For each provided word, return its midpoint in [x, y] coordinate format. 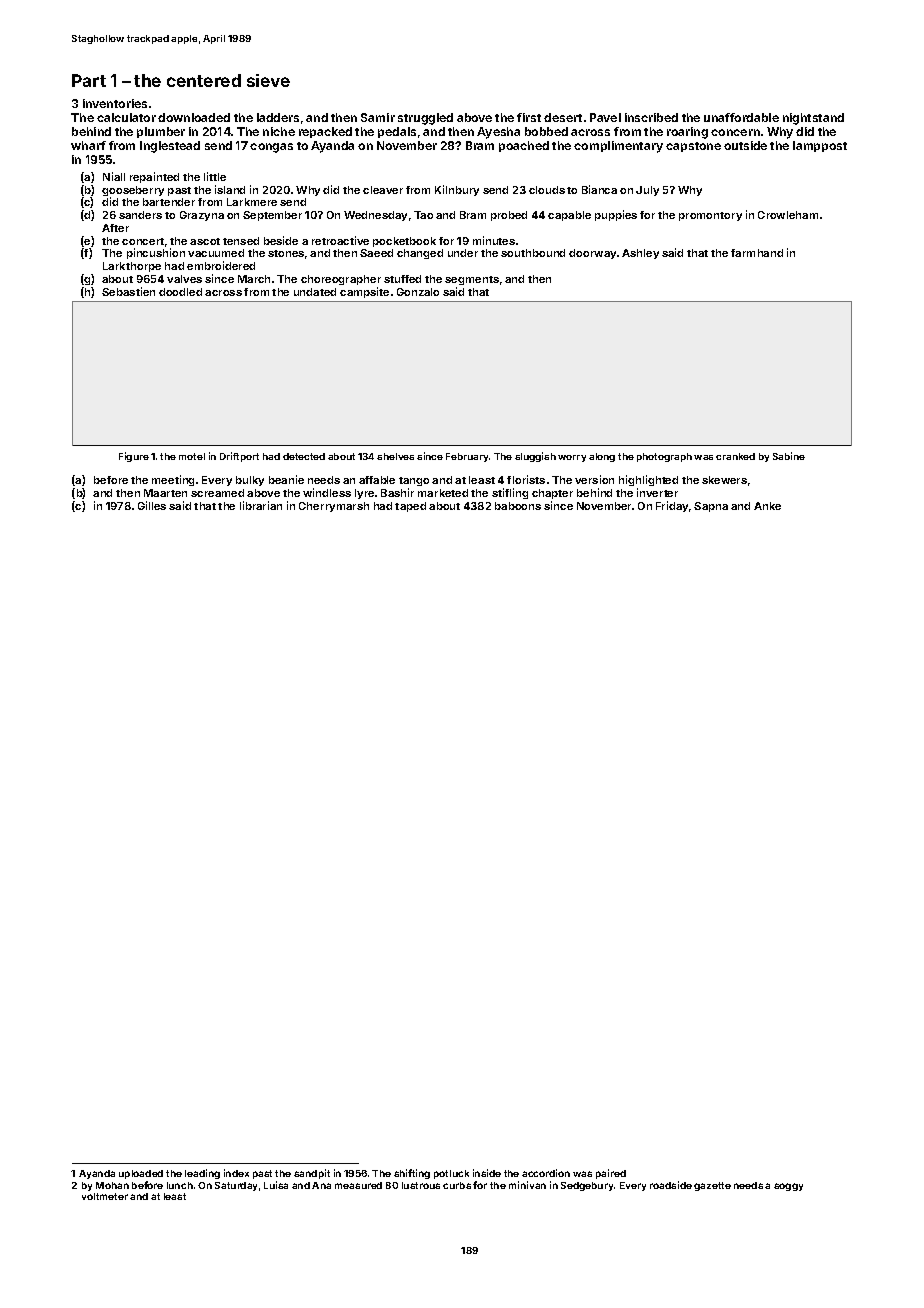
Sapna [711, 507]
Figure [134, 457]
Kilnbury [457, 190]
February [467, 457]
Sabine [789, 456]
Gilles [152, 505]
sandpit [312, 1174]
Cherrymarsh [334, 507]
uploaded [141, 1174]
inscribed [651, 117]
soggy [788, 1187]
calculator [126, 117]
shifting [412, 1174]
